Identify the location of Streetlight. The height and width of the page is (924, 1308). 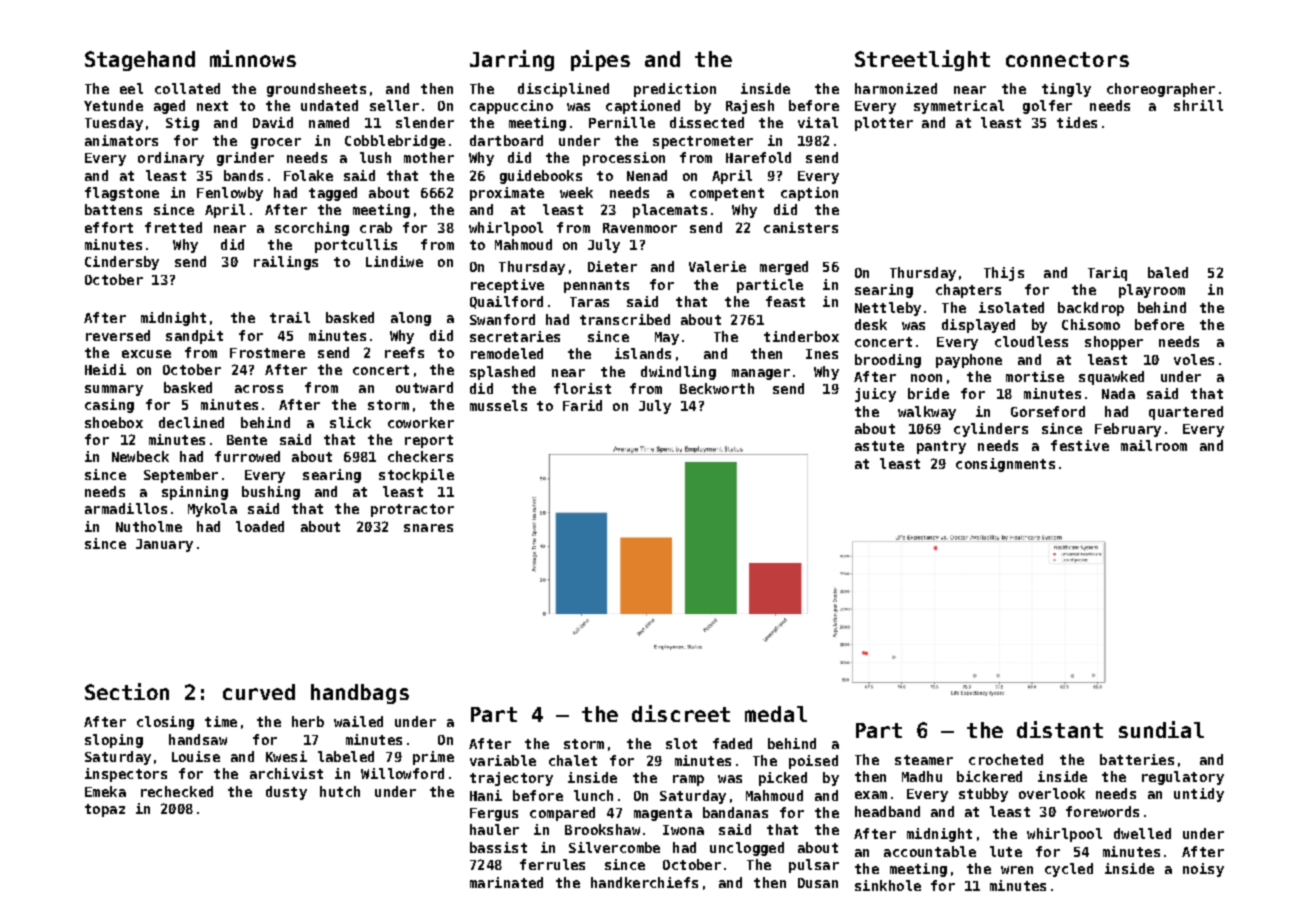
(922, 60).
